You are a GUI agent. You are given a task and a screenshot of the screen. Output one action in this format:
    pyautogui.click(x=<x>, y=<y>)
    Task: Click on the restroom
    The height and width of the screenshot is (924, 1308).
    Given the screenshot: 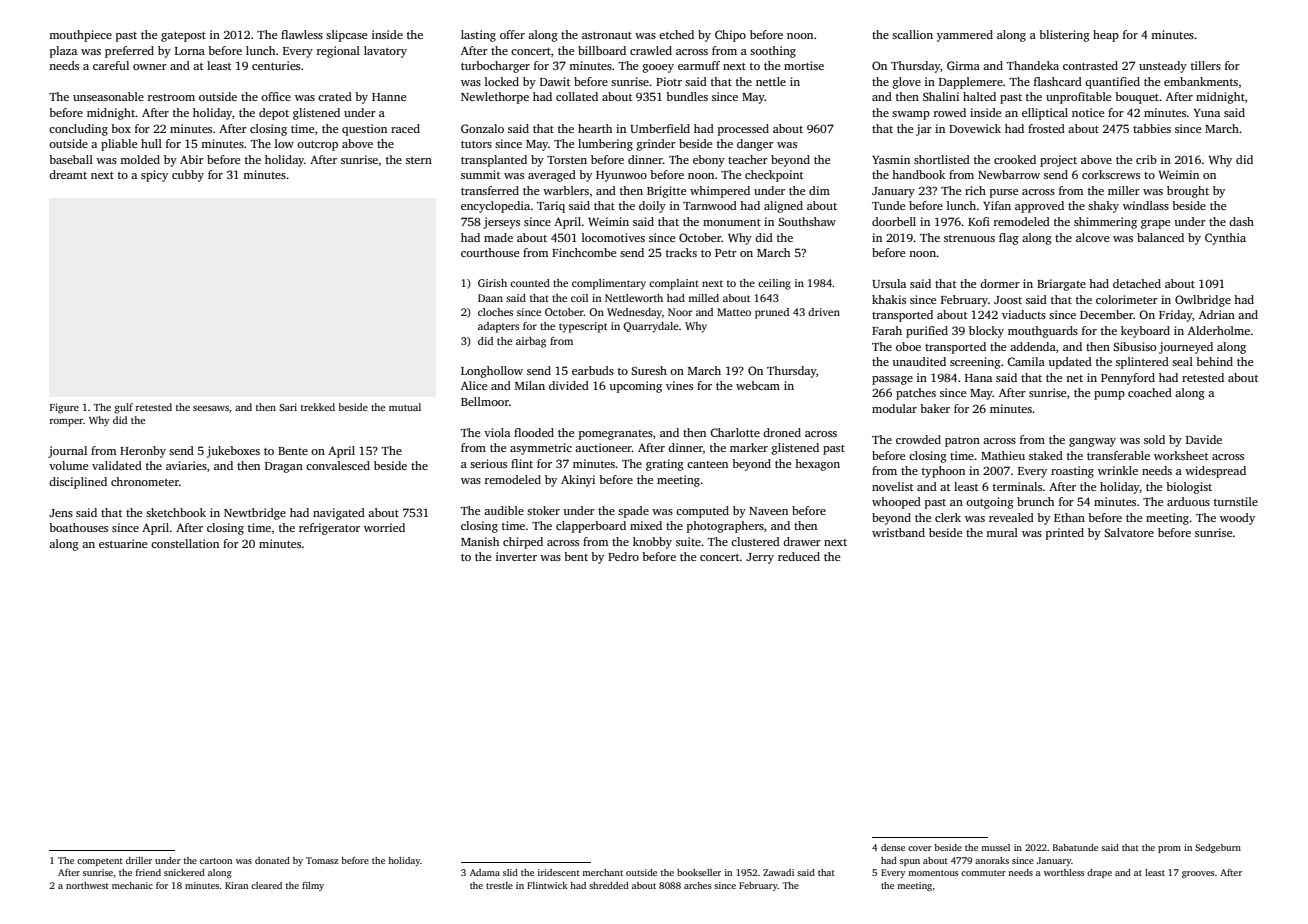 What is the action you would take?
    pyautogui.click(x=171, y=97)
